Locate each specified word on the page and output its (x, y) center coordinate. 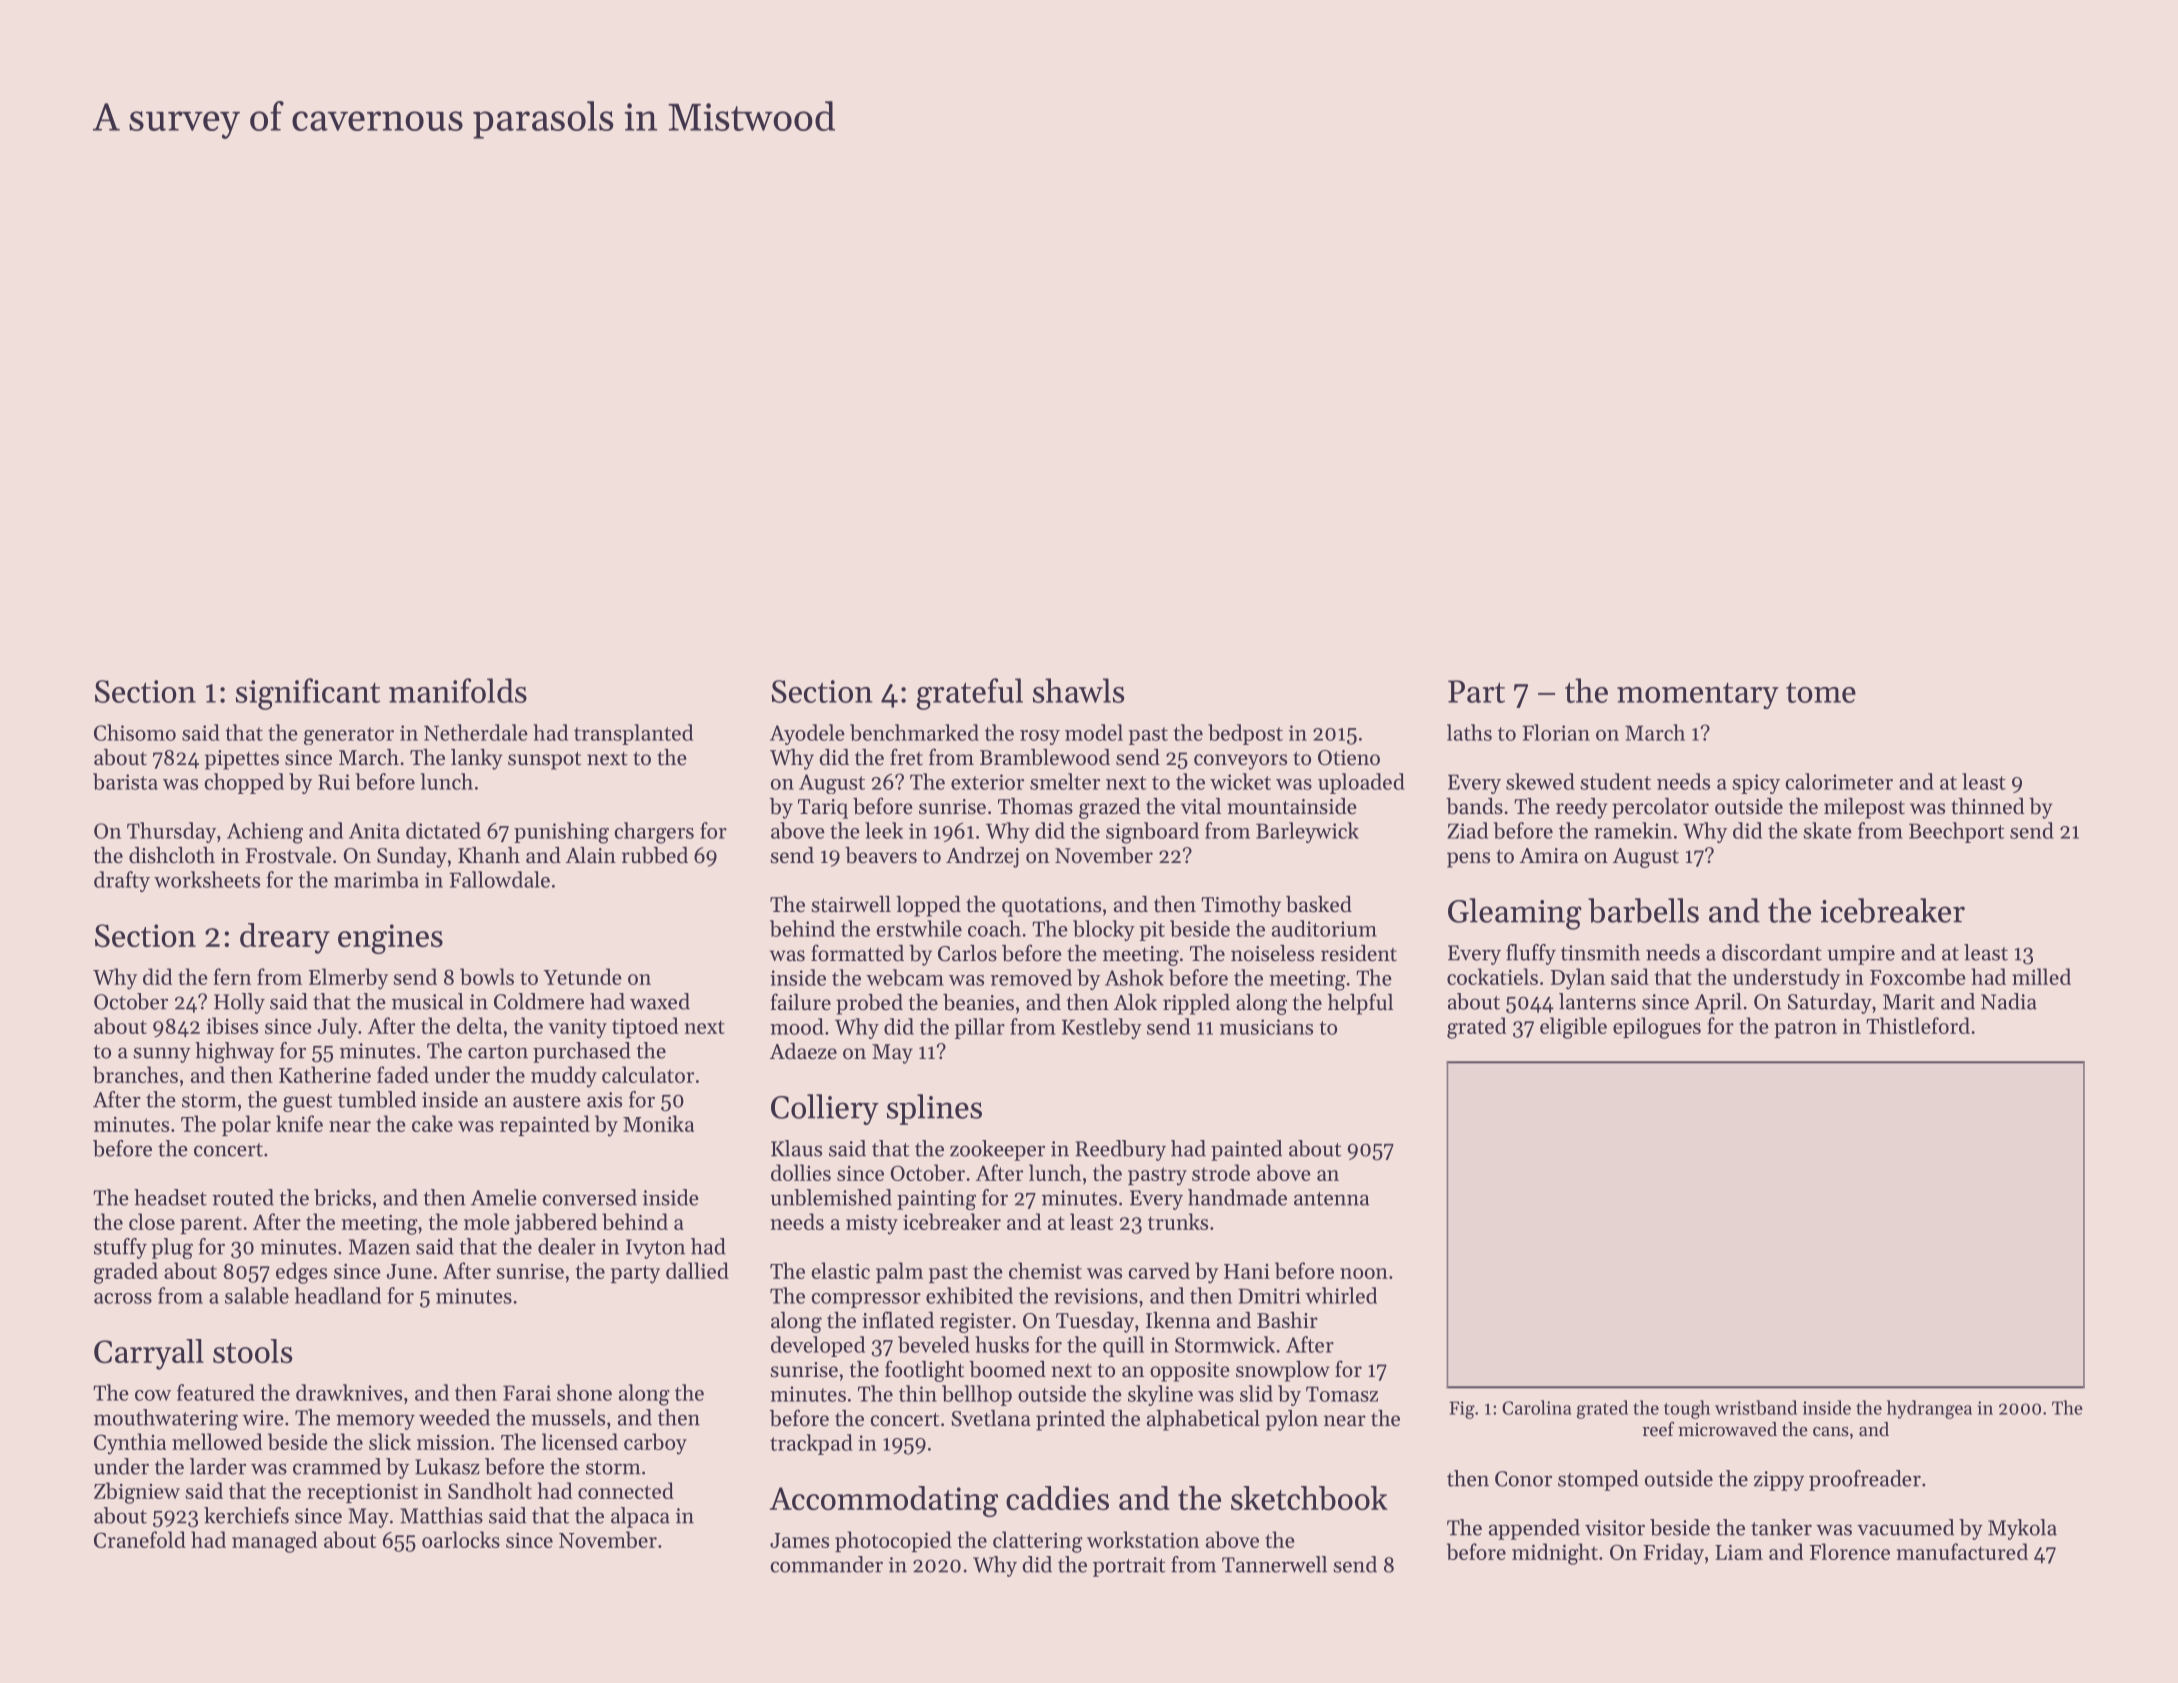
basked (1319, 904)
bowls (487, 976)
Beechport (1956, 832)
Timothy (1241, 906)
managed (274, 1542)
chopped (244, 783)
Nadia (2009, 1001)
